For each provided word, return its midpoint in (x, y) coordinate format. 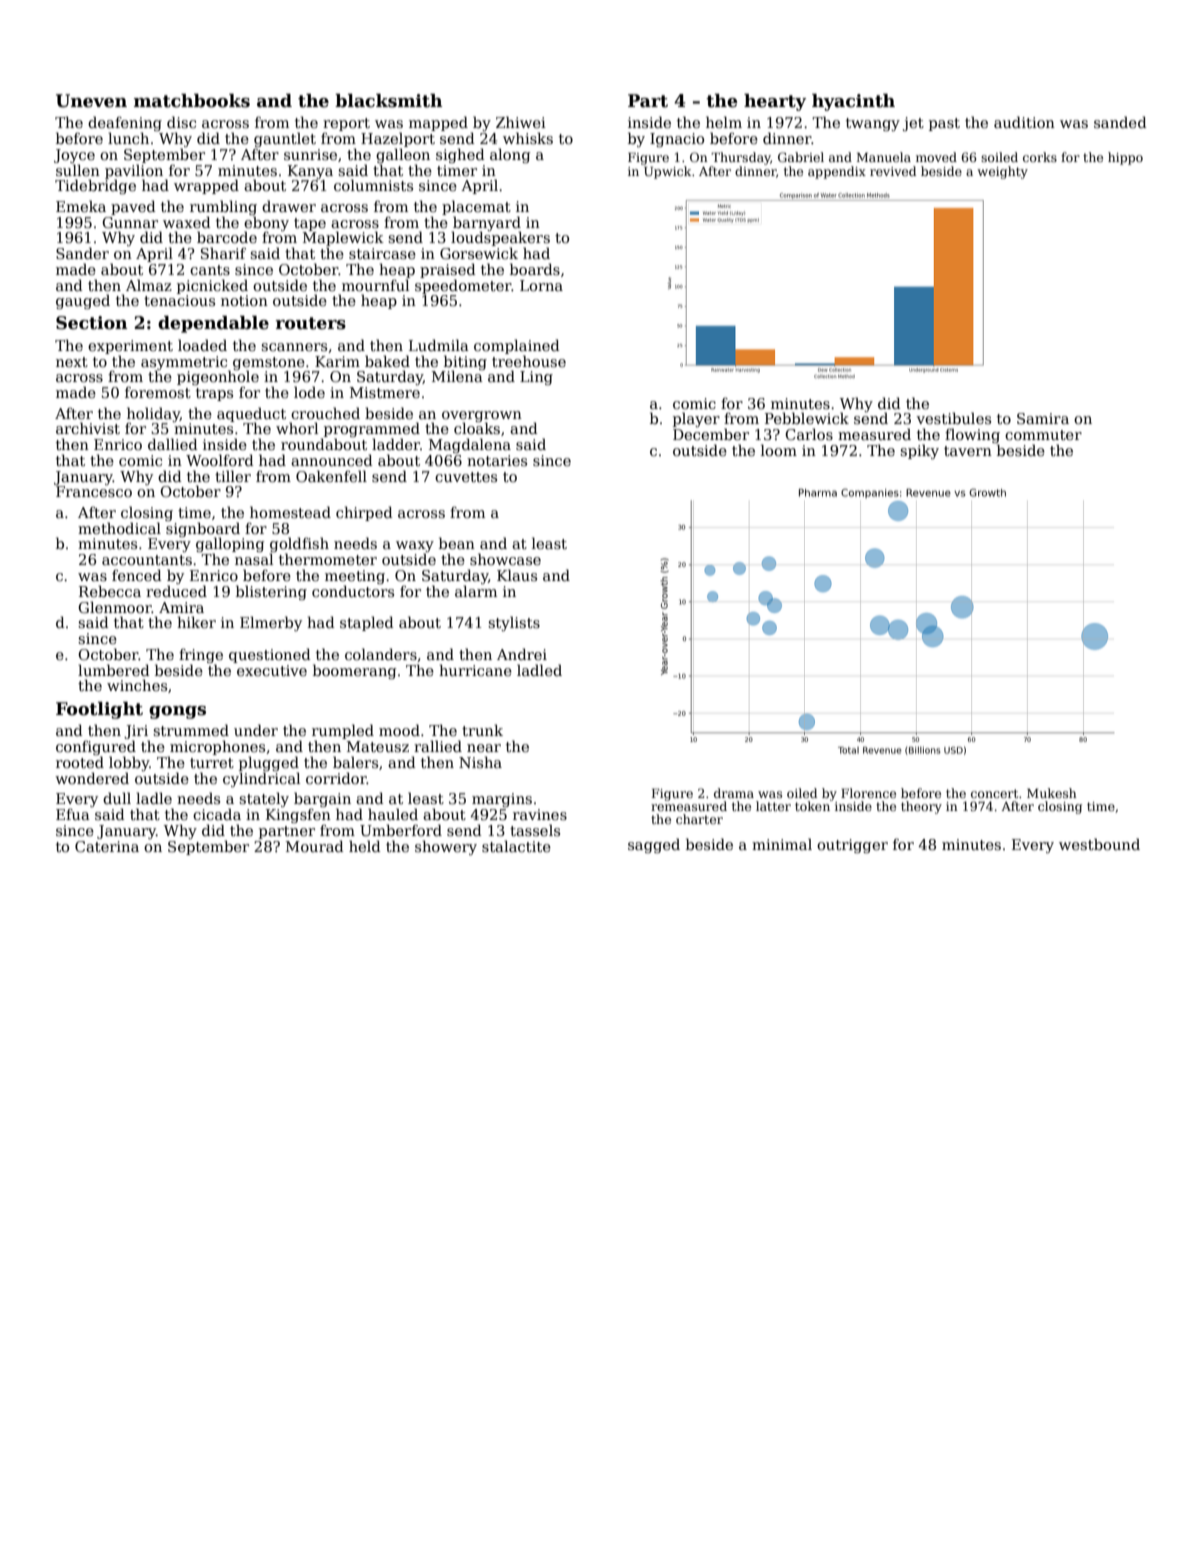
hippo (1125, 158)
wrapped (206, 186)
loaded (202, 345)
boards (535, 269)
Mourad (315, 846)
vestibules (953, 418)
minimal (782, 844)
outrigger (852, 846)
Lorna (541, 285)
